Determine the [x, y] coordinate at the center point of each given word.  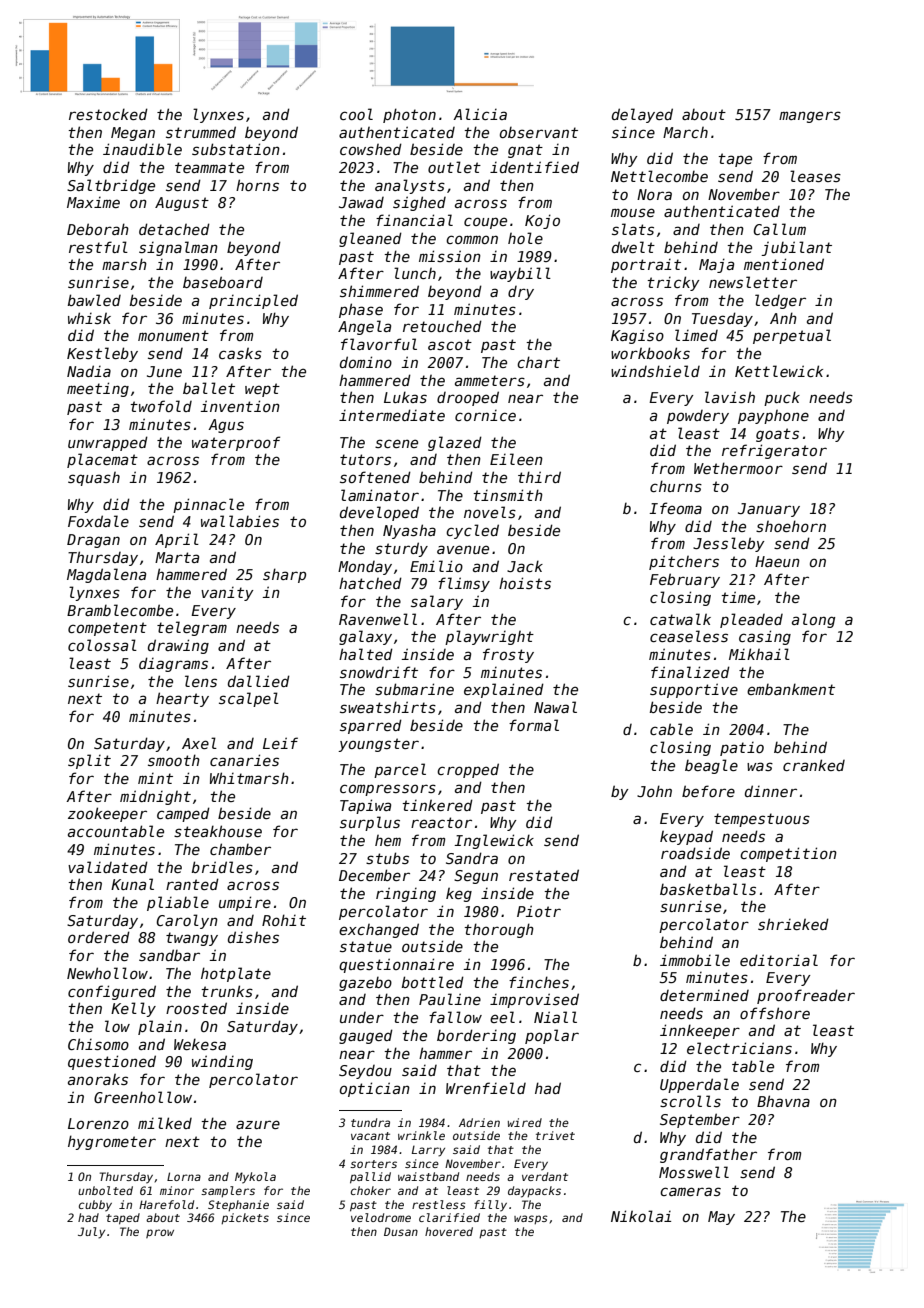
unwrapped [108, 443]
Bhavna [783, 1101]
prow [160, 1233]
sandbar [169, 955]
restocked [108, 114]
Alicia [480, 114]
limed [696, 335]
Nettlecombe [659, 176]
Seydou [365, 1072]
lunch [415, 273]
